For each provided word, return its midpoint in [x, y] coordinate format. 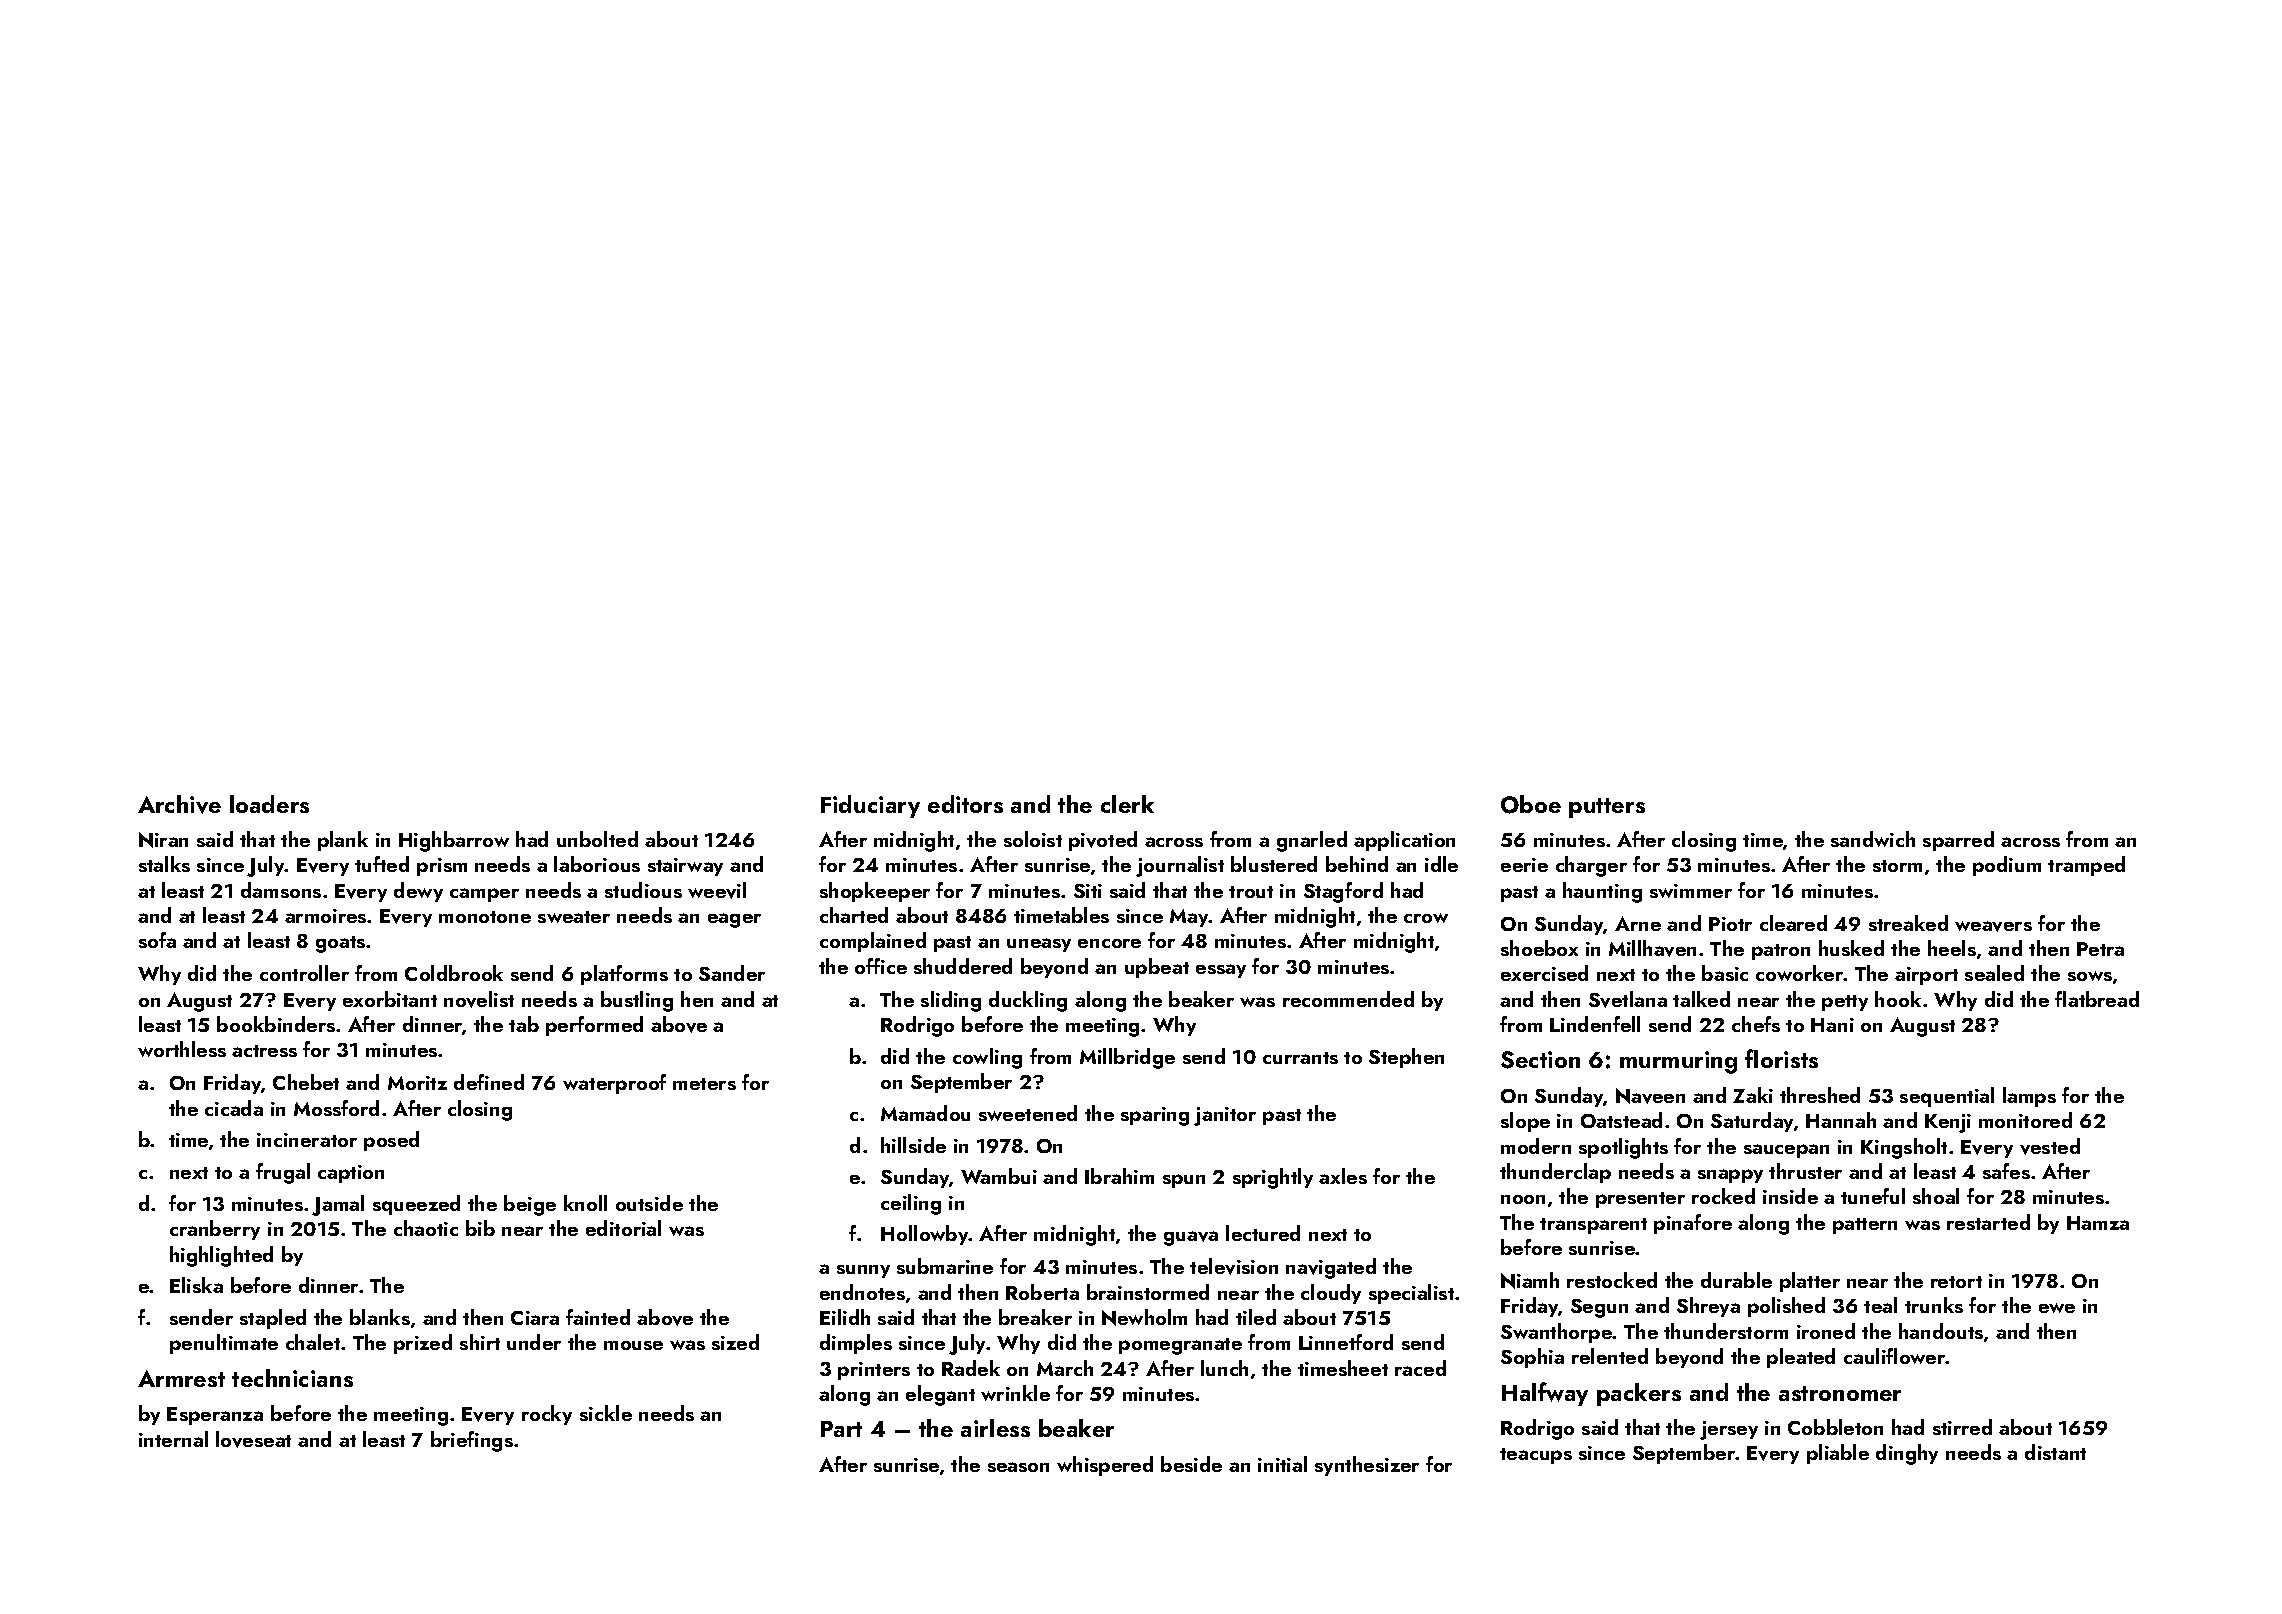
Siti [1088, 891]
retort [1956, 1282]
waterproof [614, 1084]
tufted [382, 864]
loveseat [253, 1439]
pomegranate [1180, 1346]
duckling [1028, 1001]
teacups [1536, 1456]
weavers [1993, 926]
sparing [1155, 1116]
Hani [1832, 1025]
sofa [157, 940]
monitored [2025, 1120]
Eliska [196, 1285]
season [1018, 1467]
